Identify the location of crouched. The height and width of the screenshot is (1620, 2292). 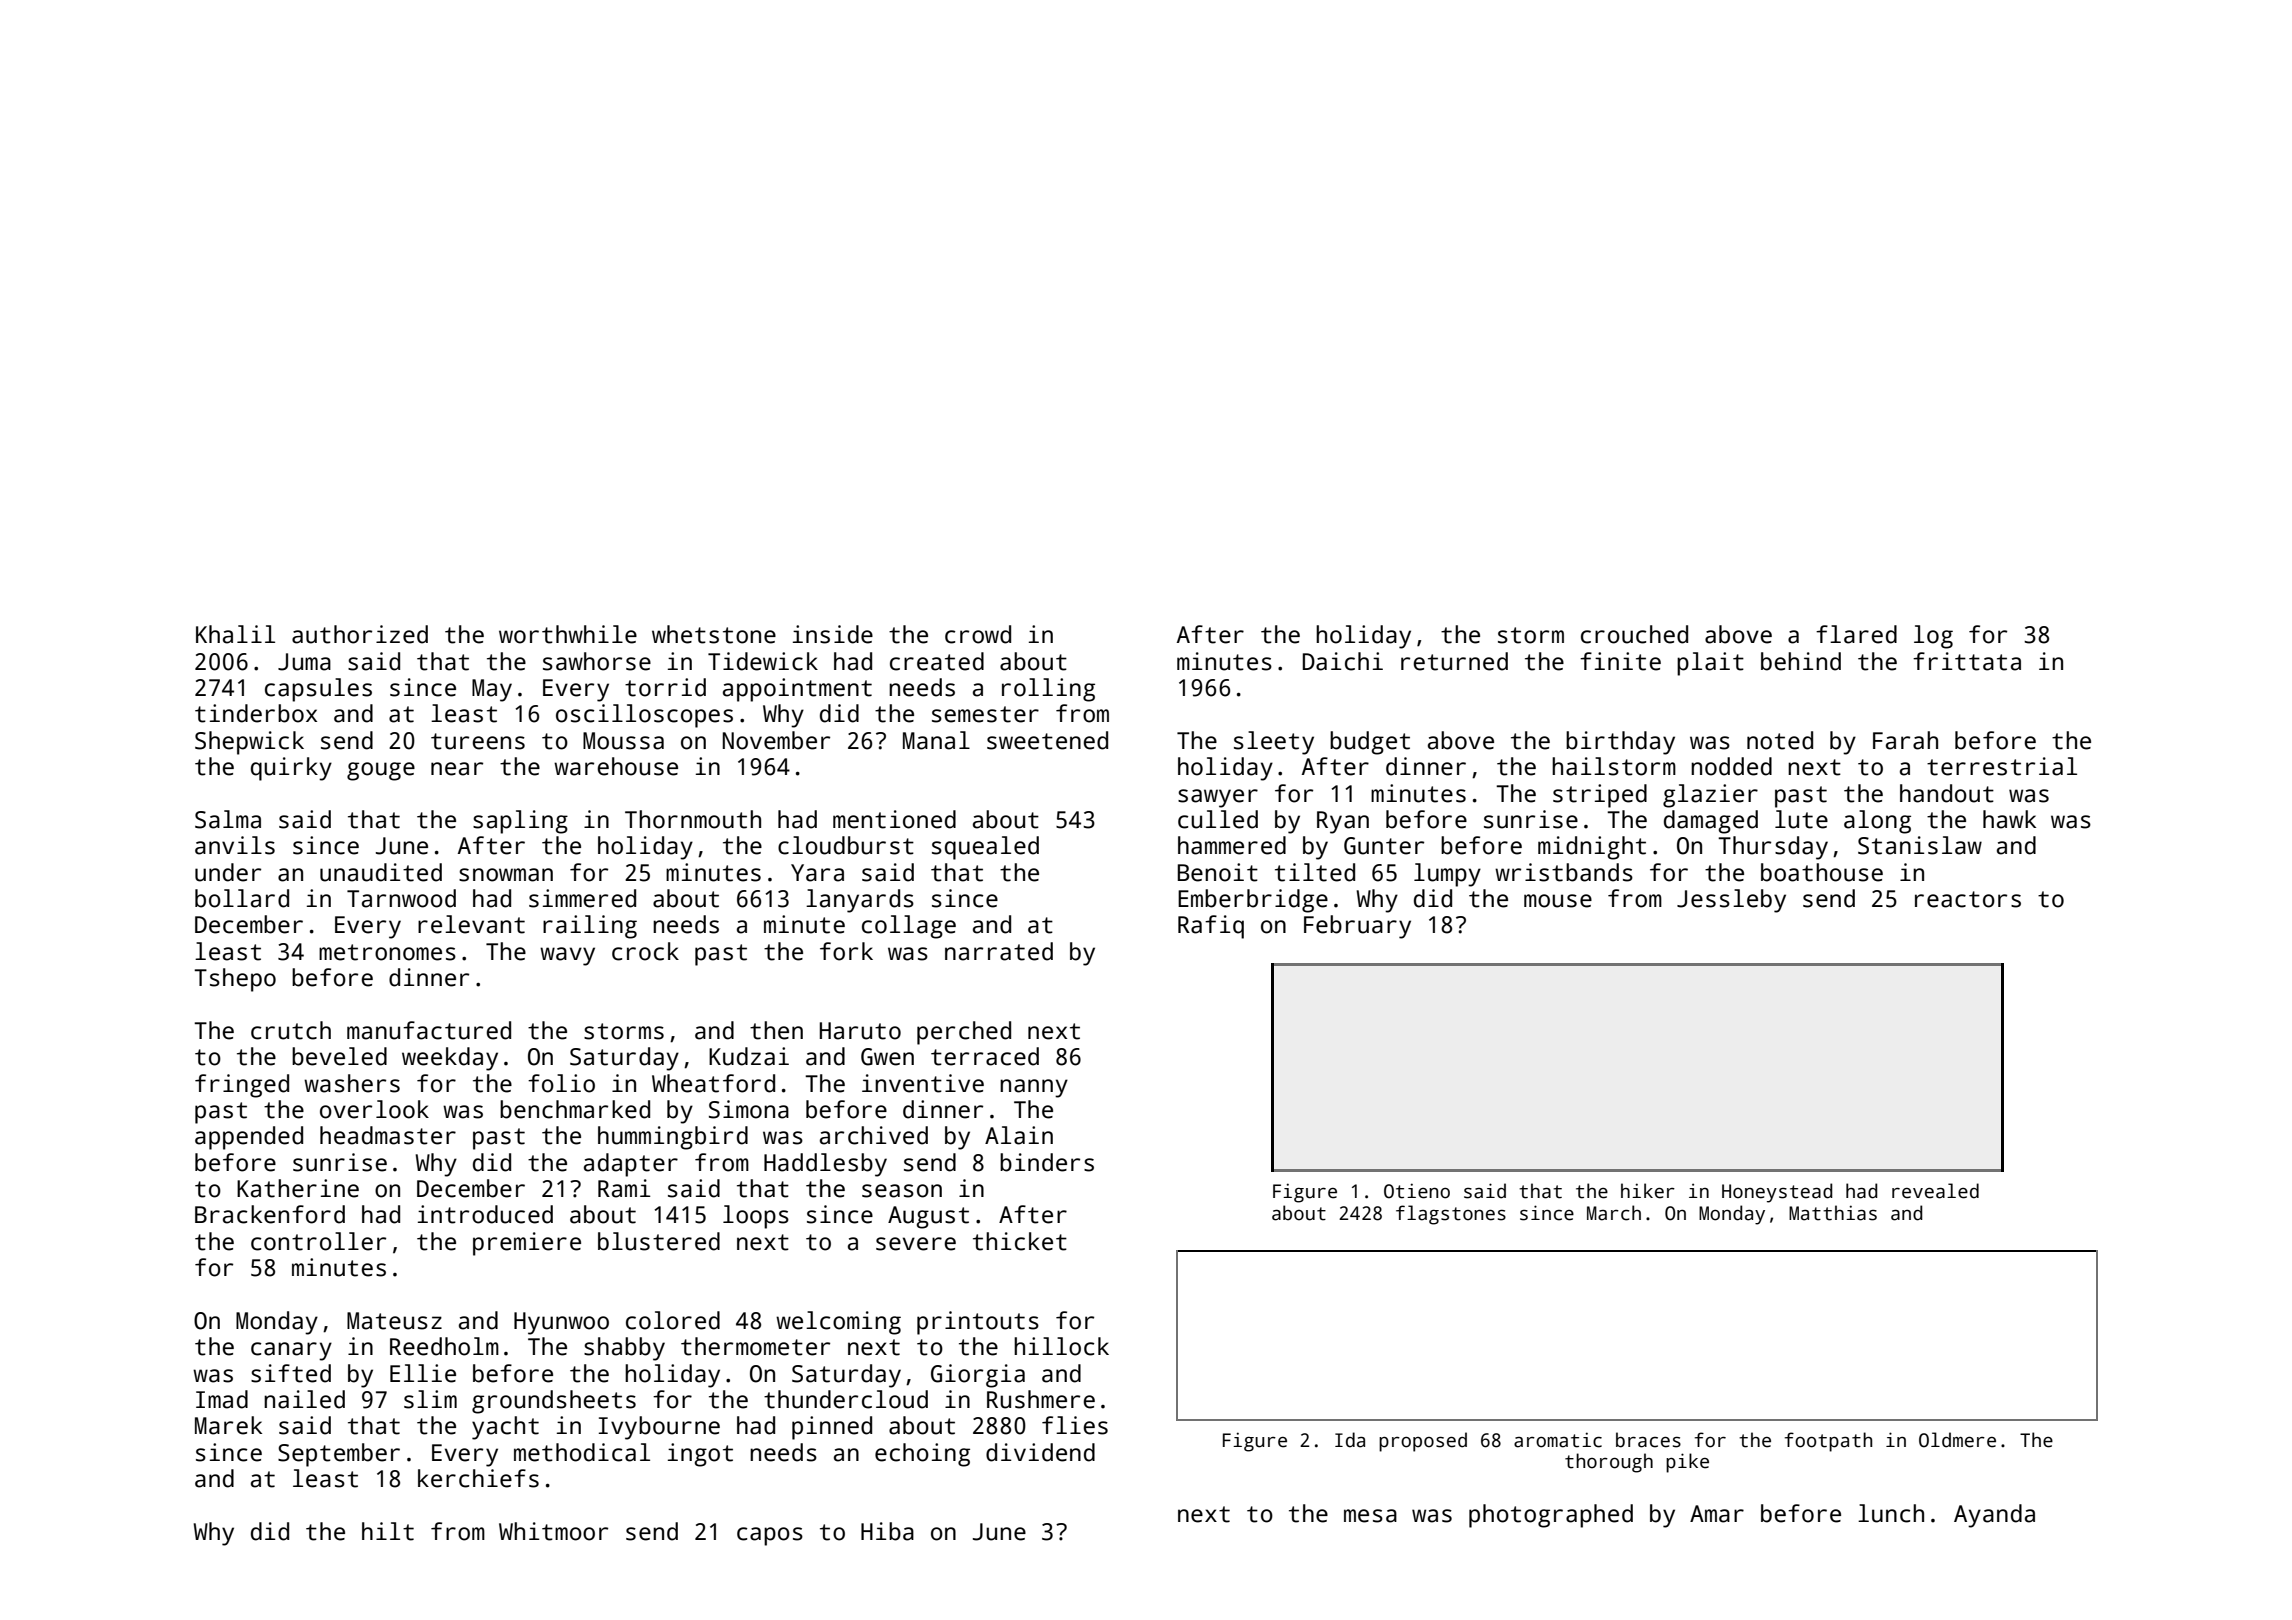
(1634, 634).
